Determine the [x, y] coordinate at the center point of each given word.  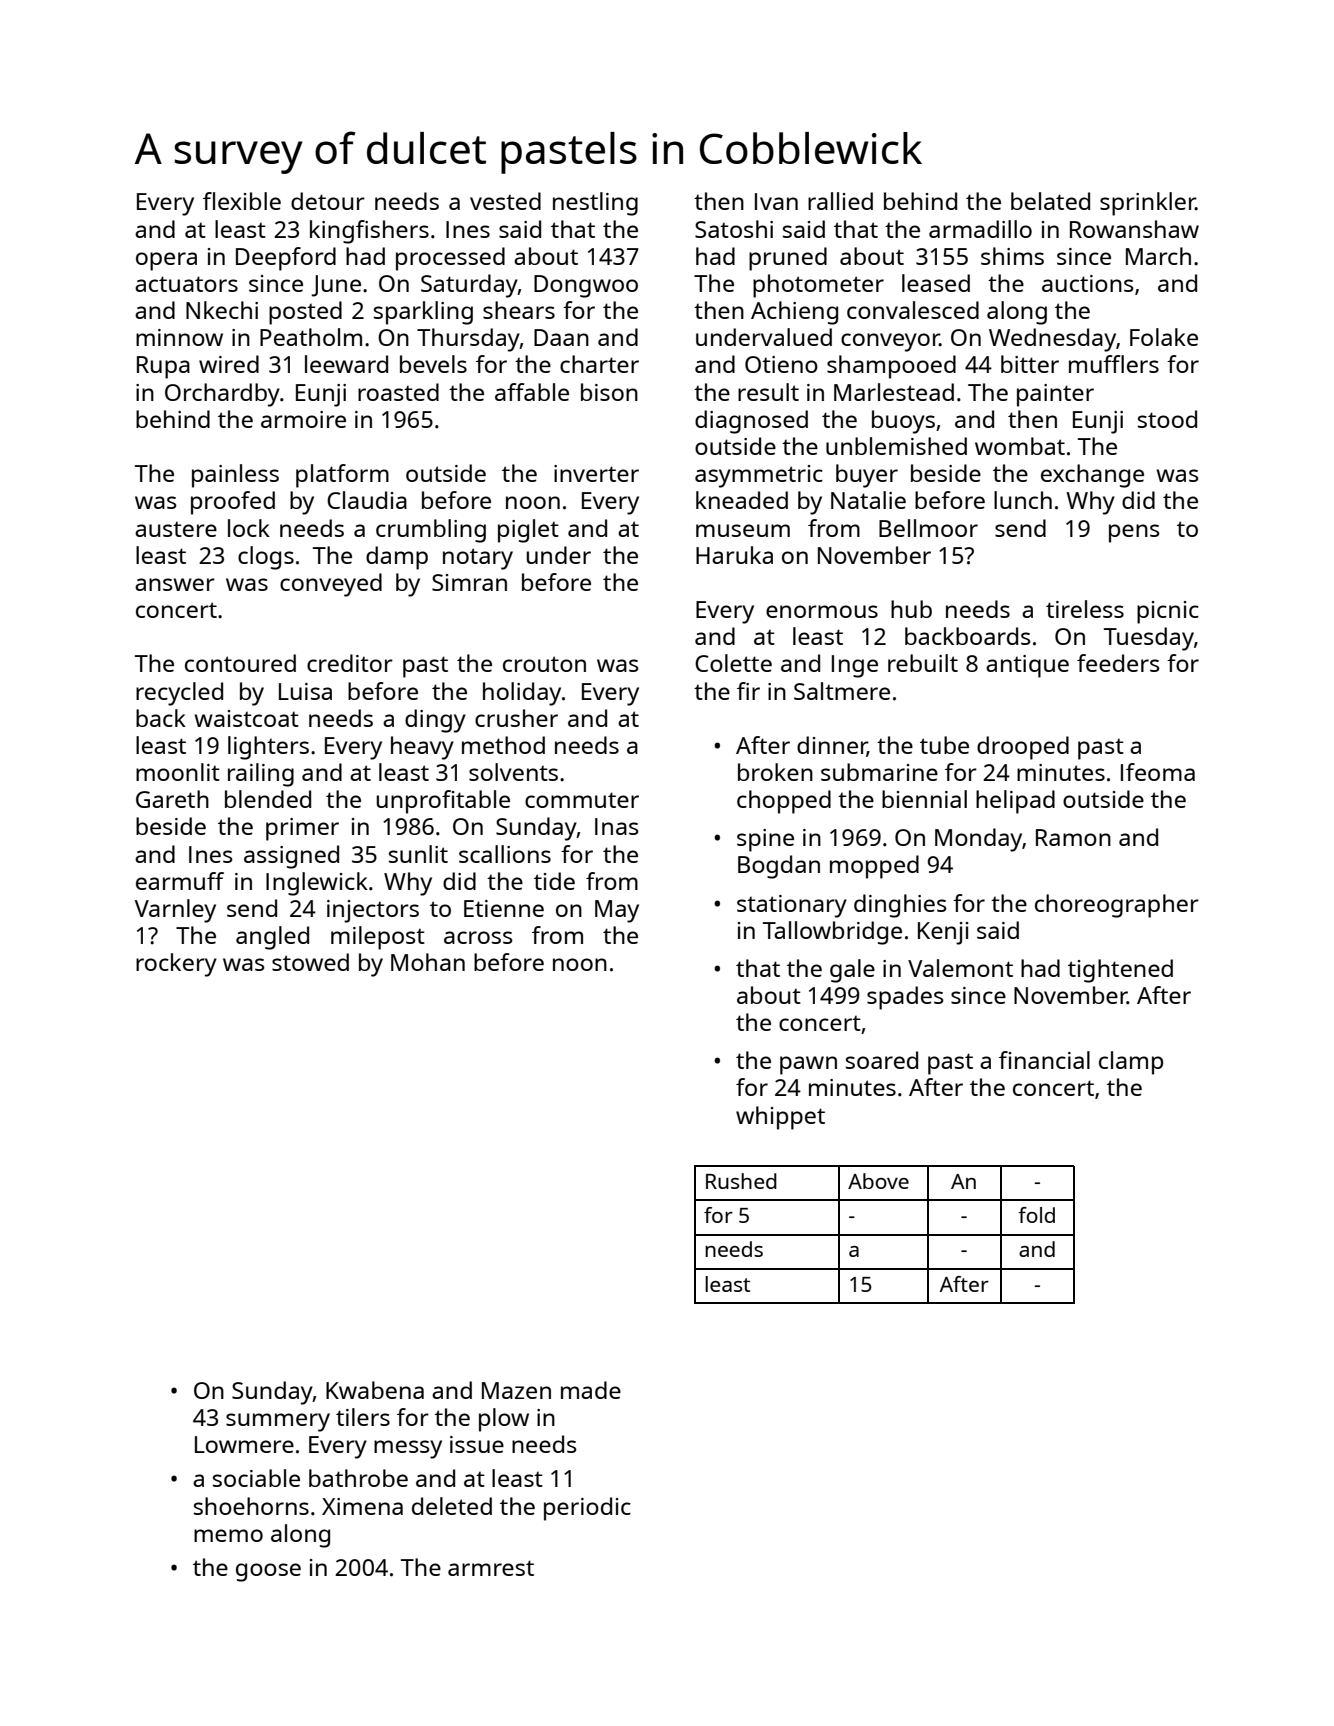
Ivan [776, 201]
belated [1050, 201]
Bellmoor [928, 528]
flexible [242, 201]
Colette [733, 663]
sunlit [418, 854]
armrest [491, 1568]
